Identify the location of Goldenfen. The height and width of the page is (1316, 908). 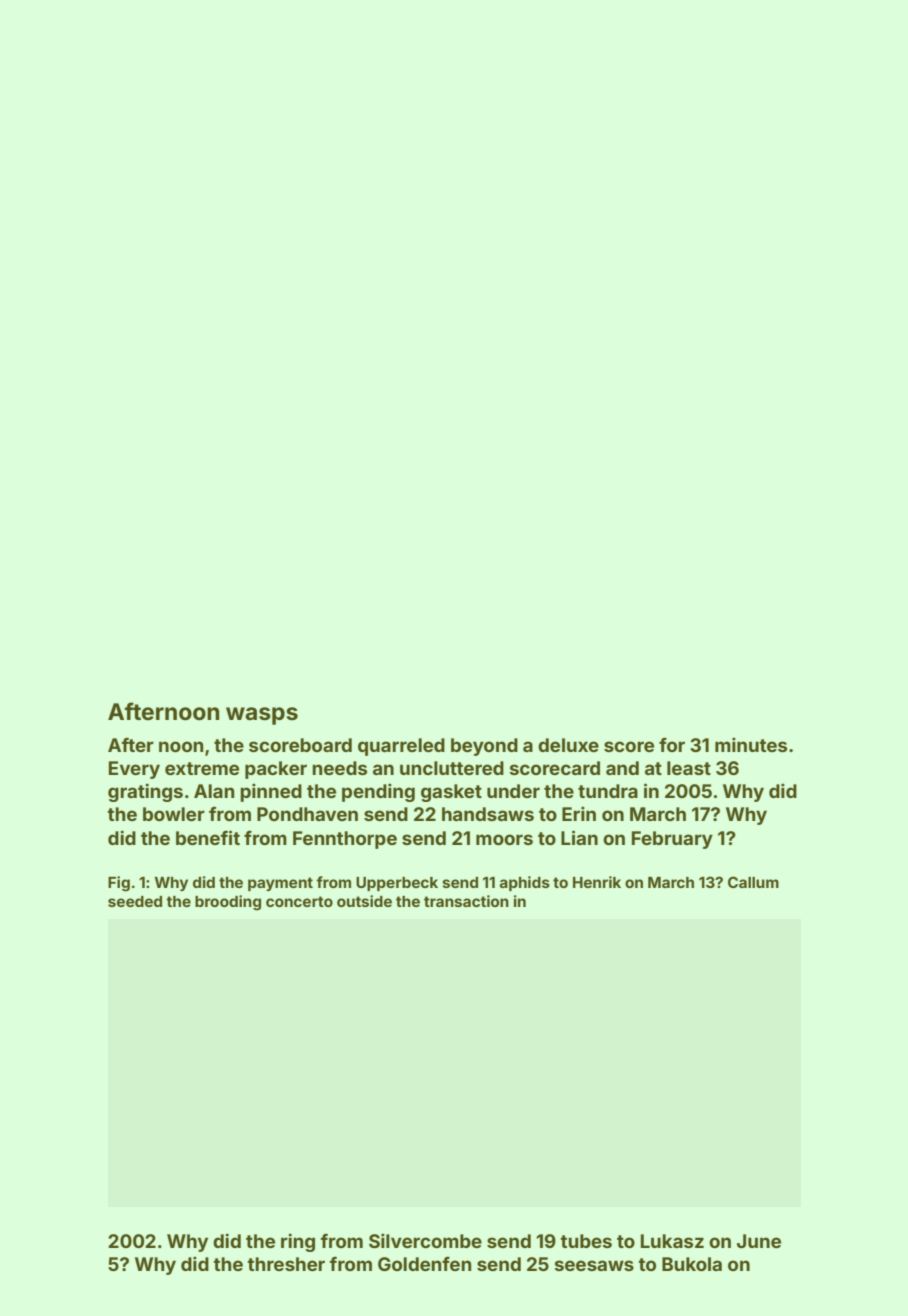
(424, 1264).
